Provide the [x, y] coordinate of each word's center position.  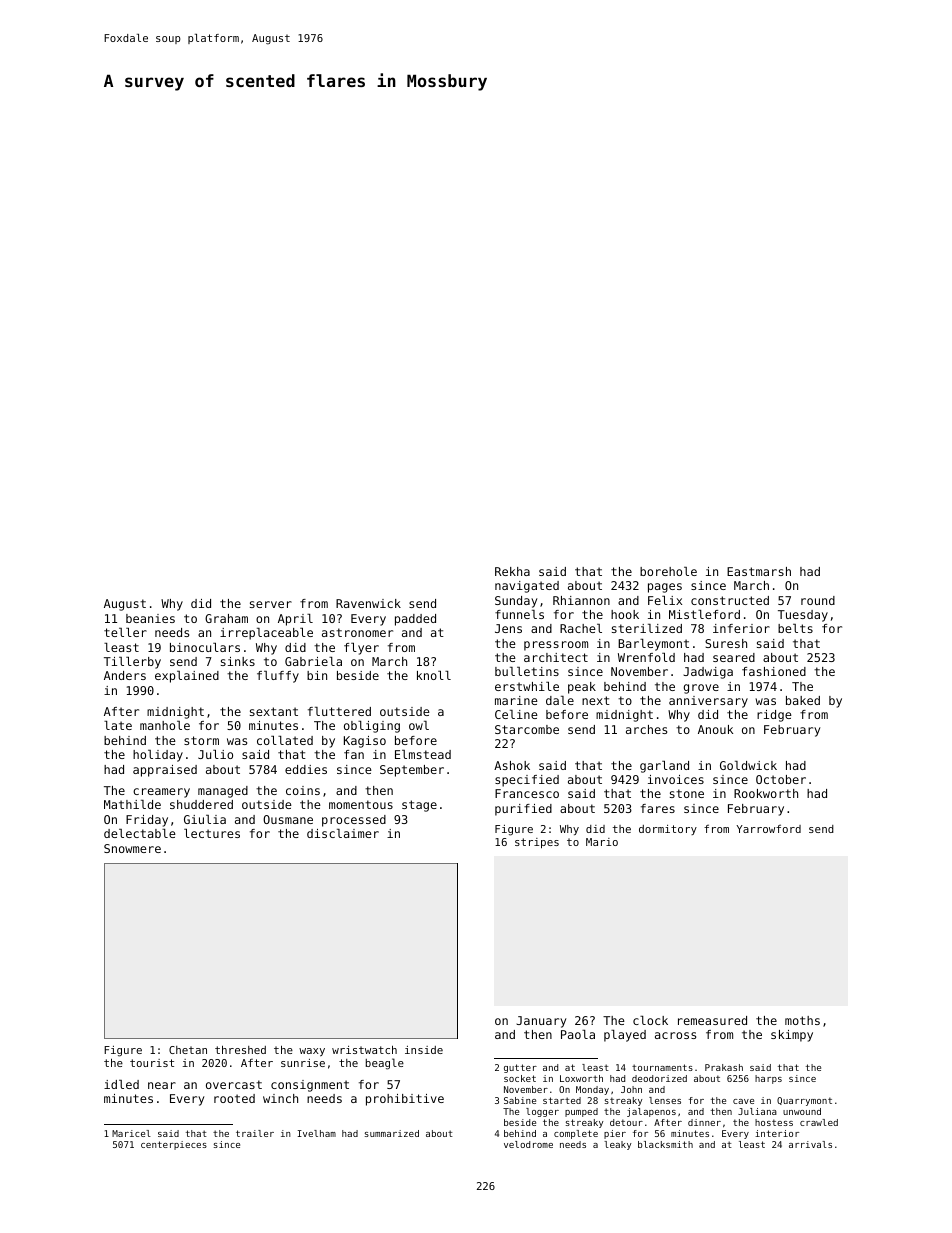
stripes [537, 843]
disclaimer [343, 833]
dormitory [668, 830]
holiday [158, 756]
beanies [150, 618]
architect [556, 657]
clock [650, 1020]
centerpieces [174, 1145]
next [596, 700]
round [818, 600]
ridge [774, 716]
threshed [240, 1049]
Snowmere [132, 848]
